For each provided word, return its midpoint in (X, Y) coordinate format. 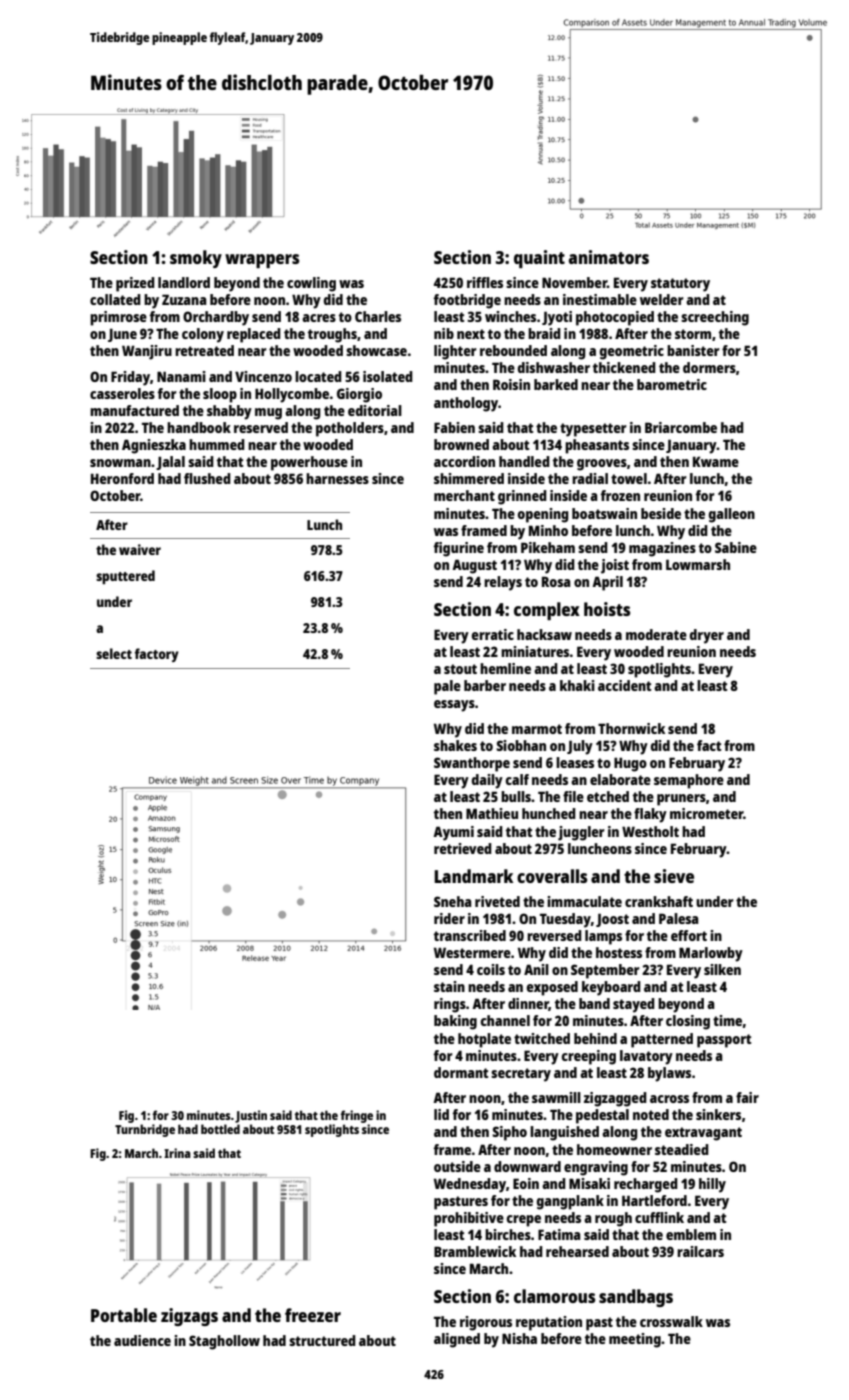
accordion (464, 461)
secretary (521, 1075)
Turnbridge (145, 1130)
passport (724, 1041)
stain (449, 986)
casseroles (122, 393)
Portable (124, 1315)
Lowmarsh (698, 564)
